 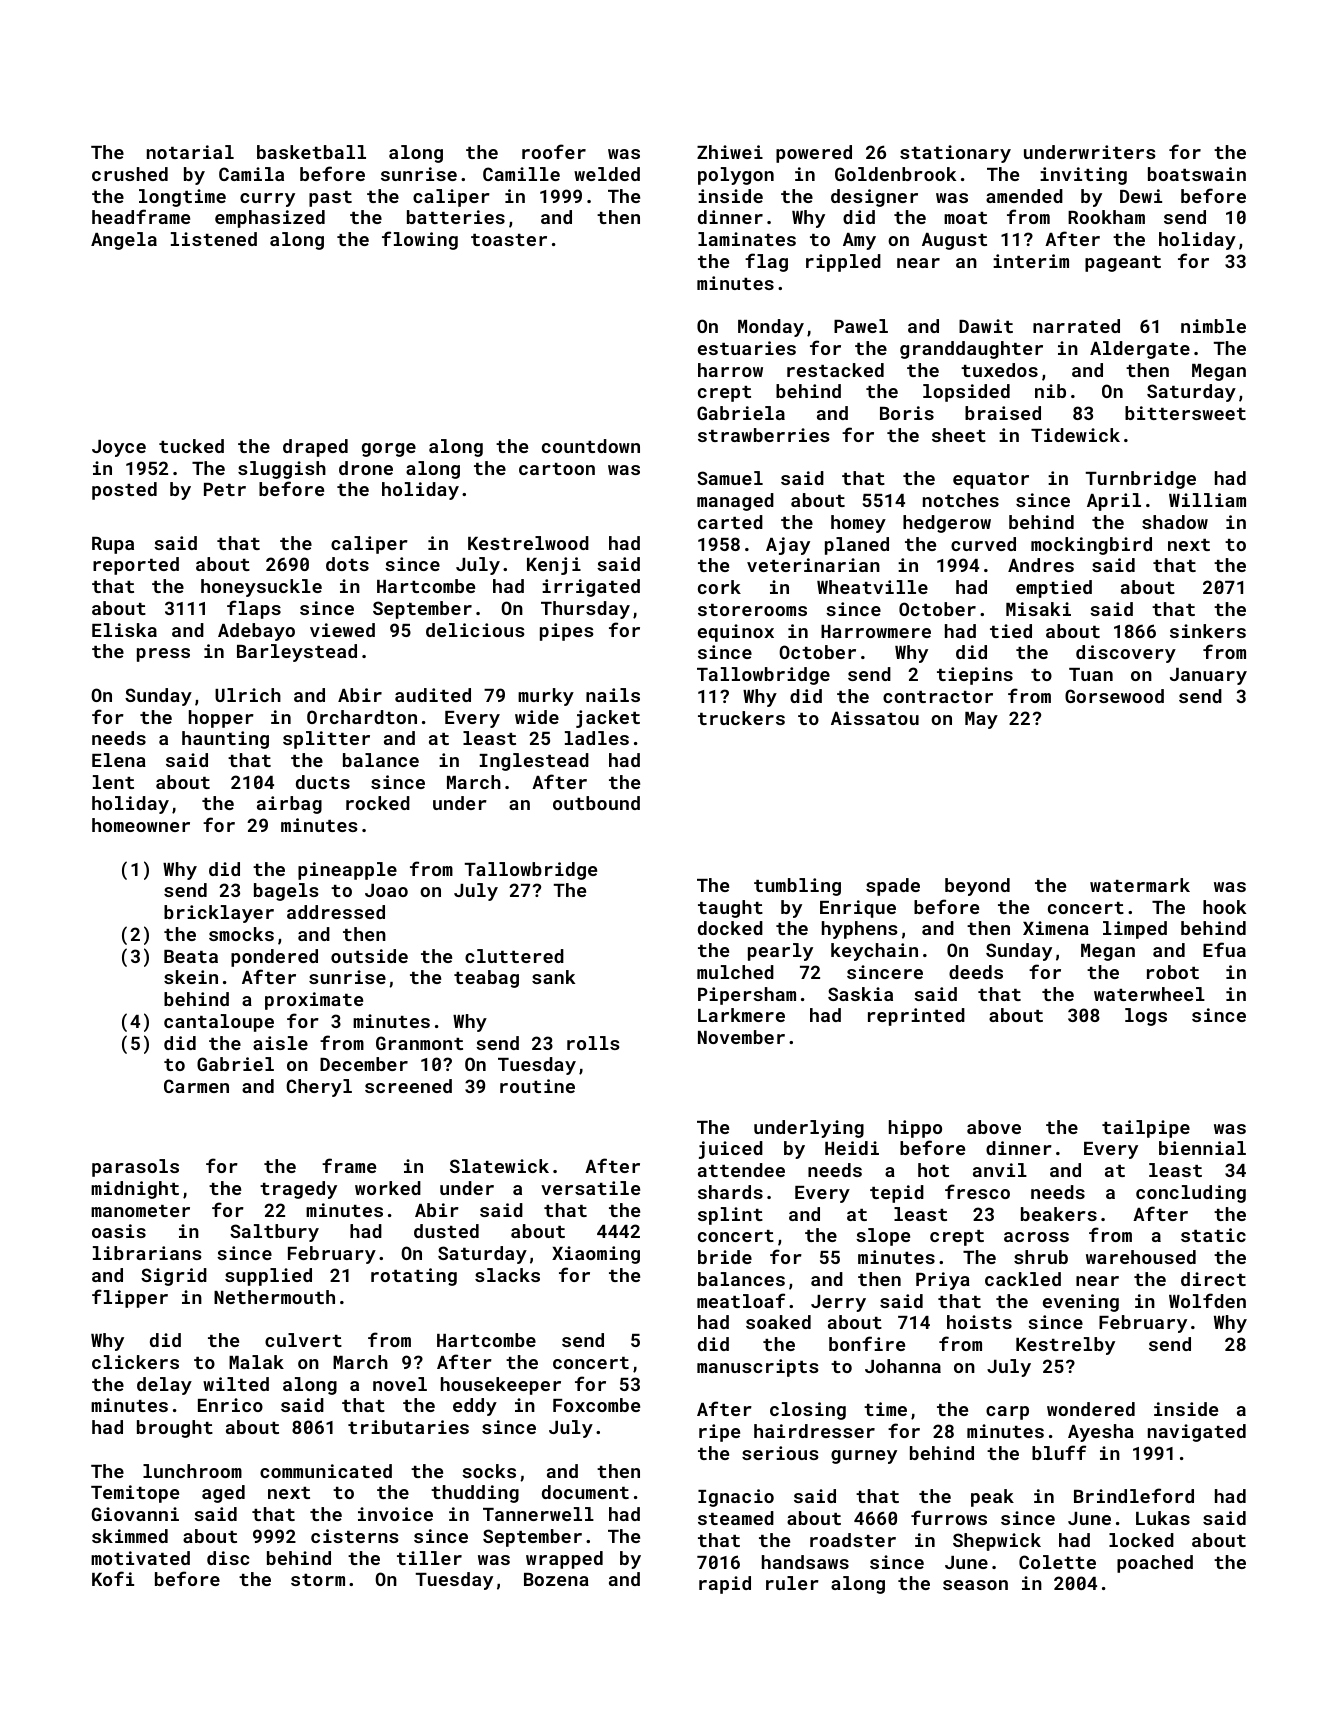 What do you see at coordinates (378, 803) in the screenshot?
I see `rocked` at bounding box center [378, 803].
